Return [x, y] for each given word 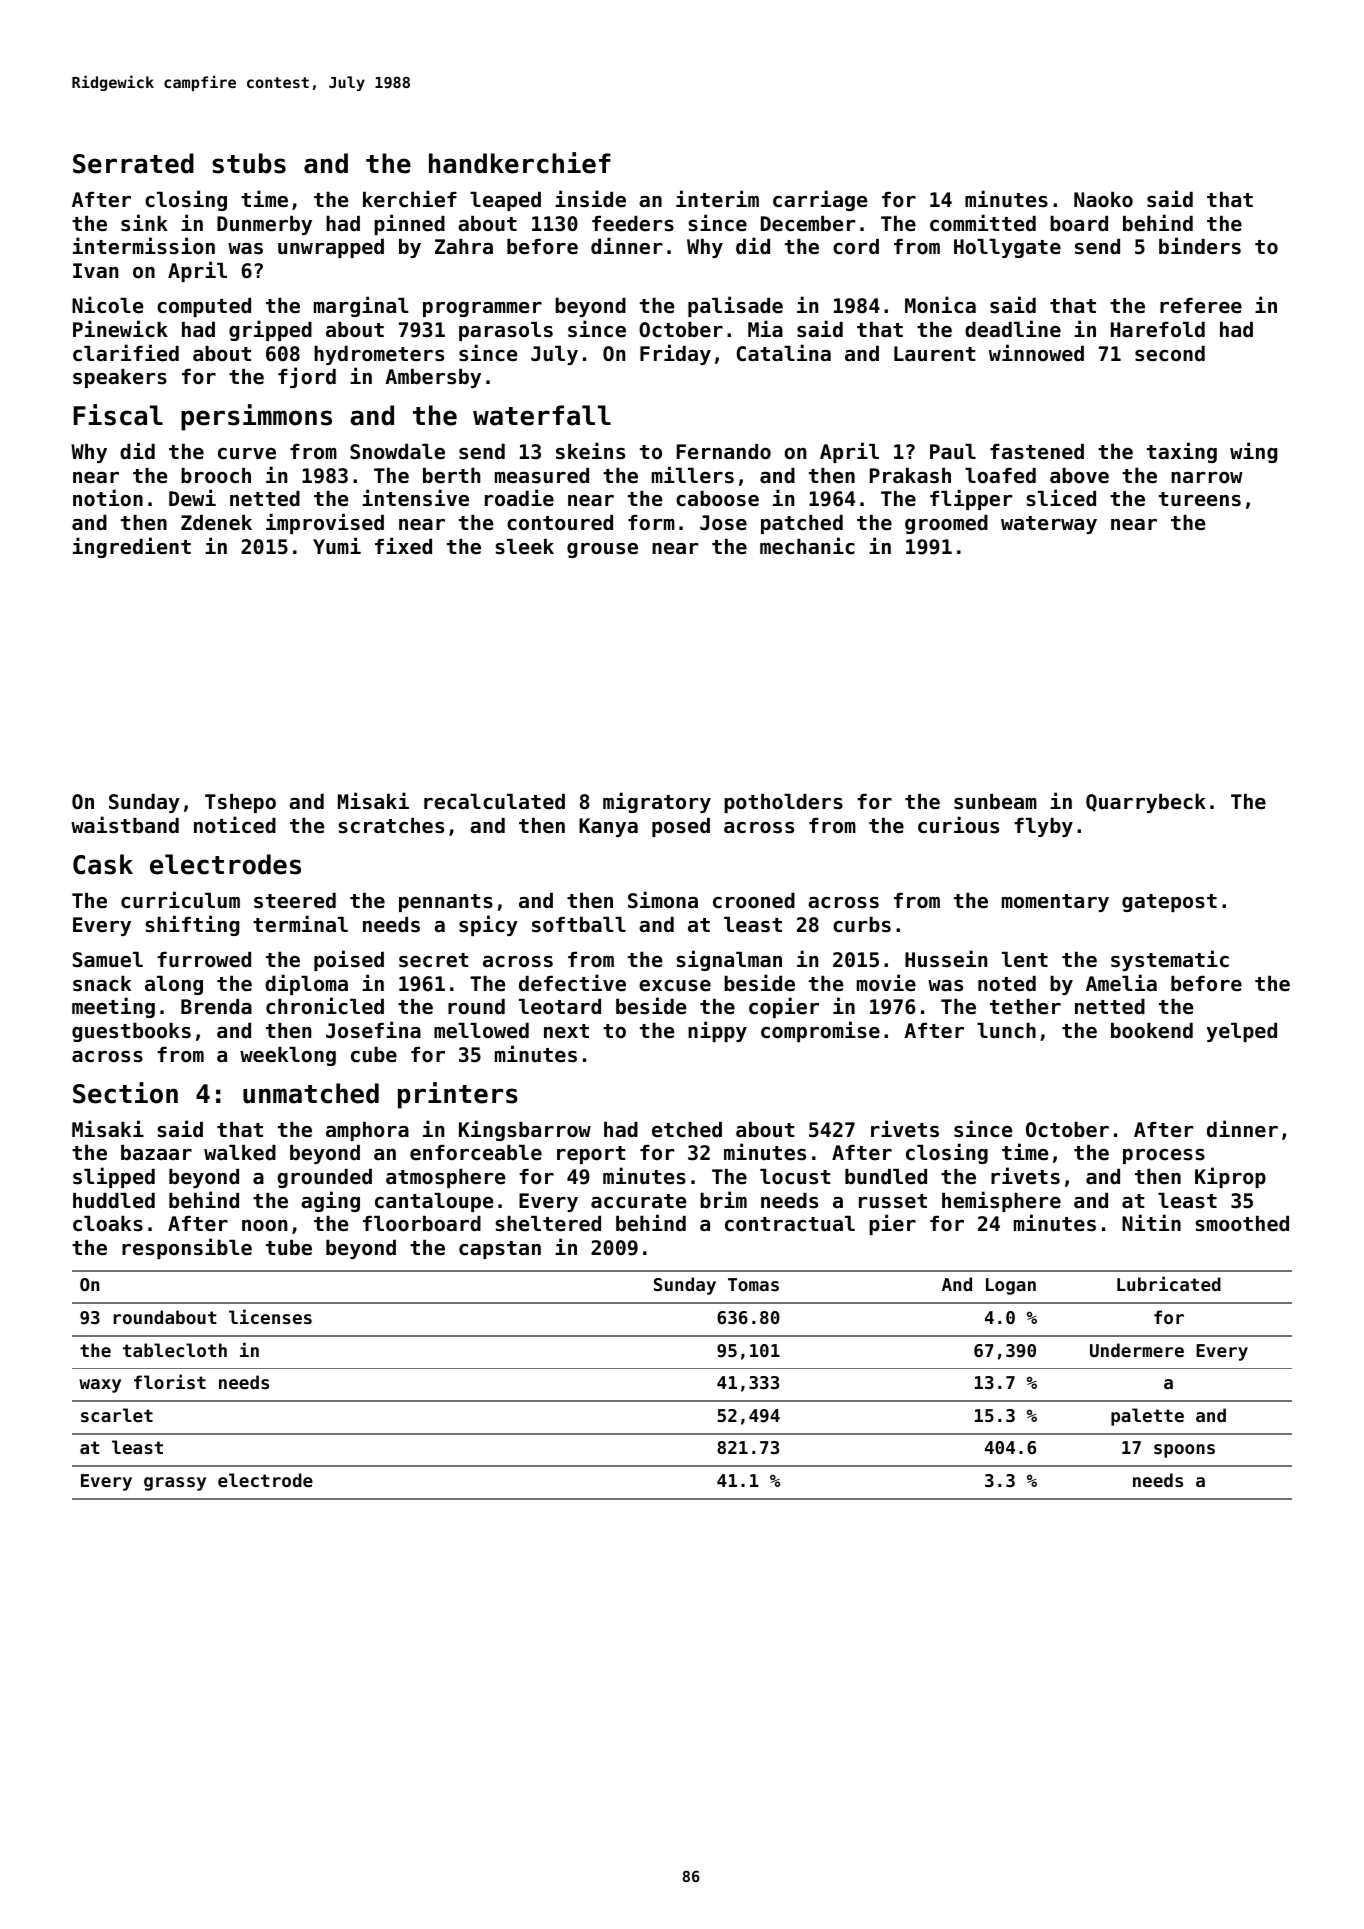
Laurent [935, 353]
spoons [1184, 1451]
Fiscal [118, 415]
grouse [602, 550]
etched [687, 1130]
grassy [175, 1484]
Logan [1011, 1286]
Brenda [216, 1007]
